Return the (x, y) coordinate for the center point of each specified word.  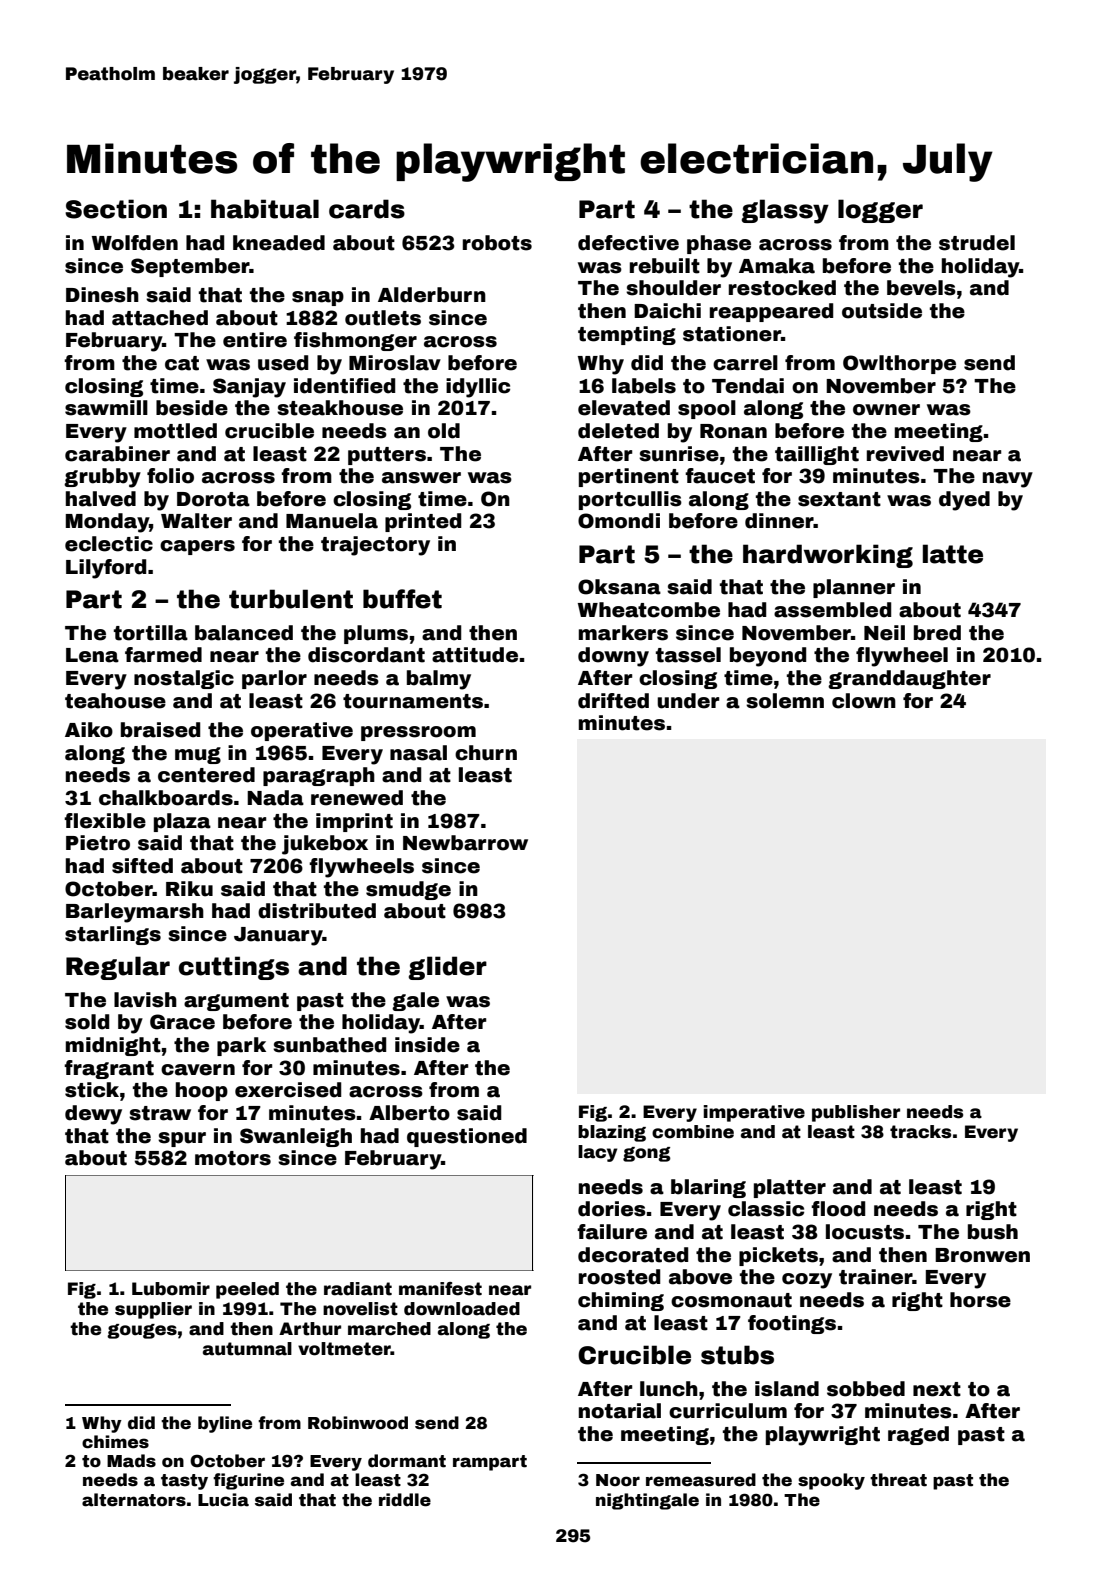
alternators (134, 1500)
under (688, 701)
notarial (620, 1411)
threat (898, 1480)
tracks (920, 1132)
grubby (102, 478)
